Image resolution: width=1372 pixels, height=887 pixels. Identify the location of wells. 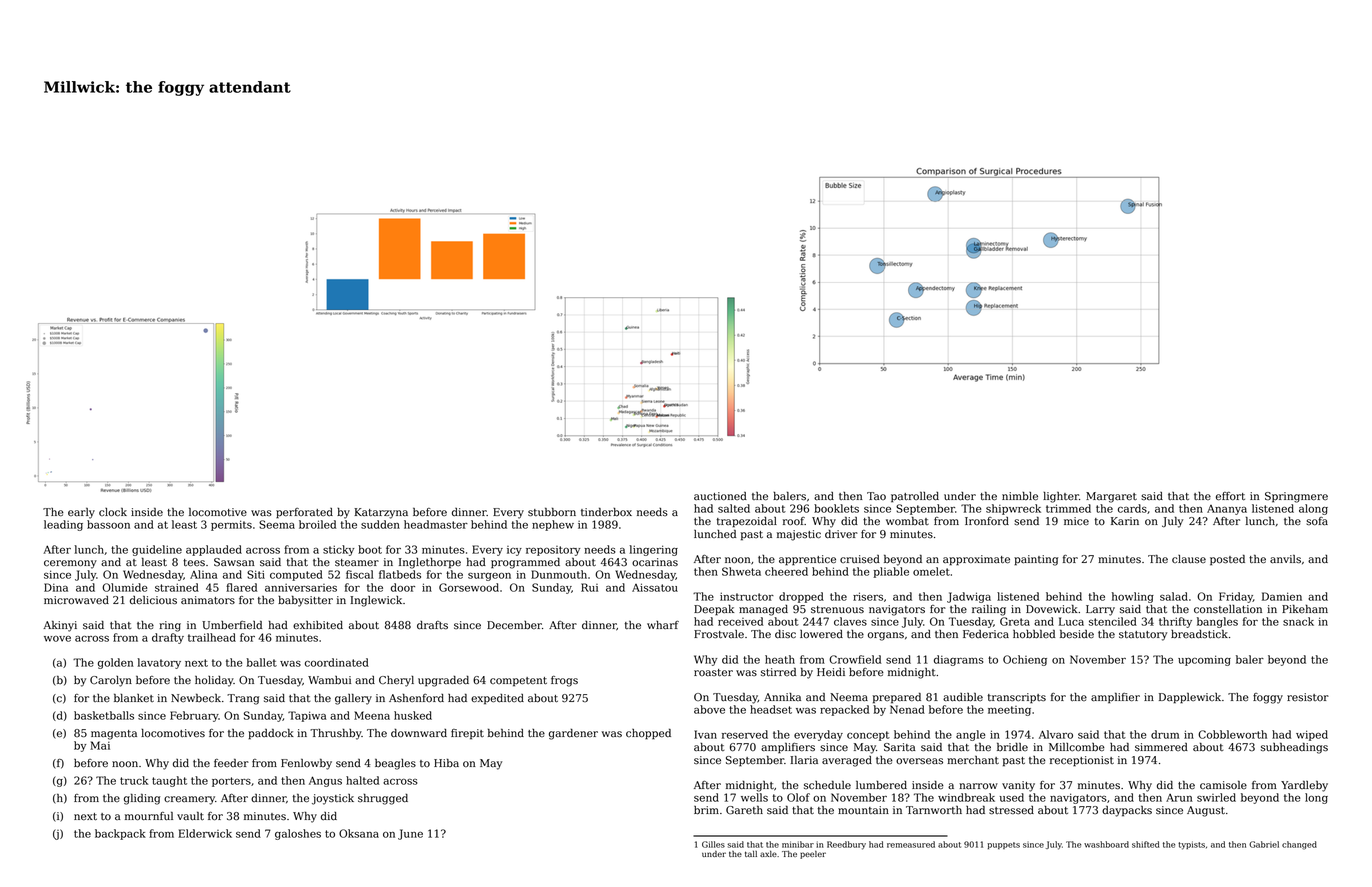
(754, 797).
